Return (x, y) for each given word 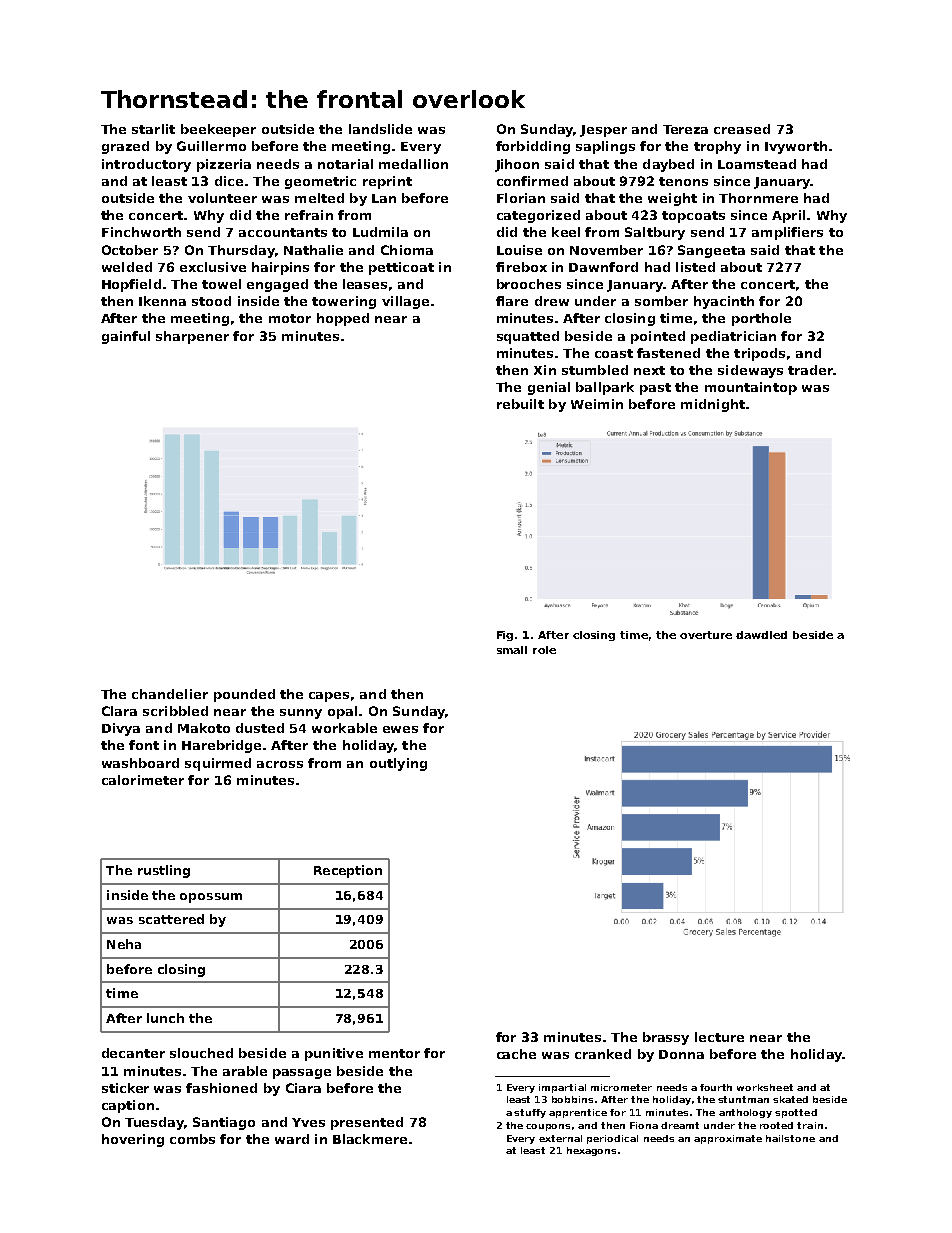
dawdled (761, 635)
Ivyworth (796, 147)
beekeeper (218, 130)
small (512, 650)
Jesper (603, 131)
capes (329, 697)
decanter (133, 1053)
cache (516, 1054)
